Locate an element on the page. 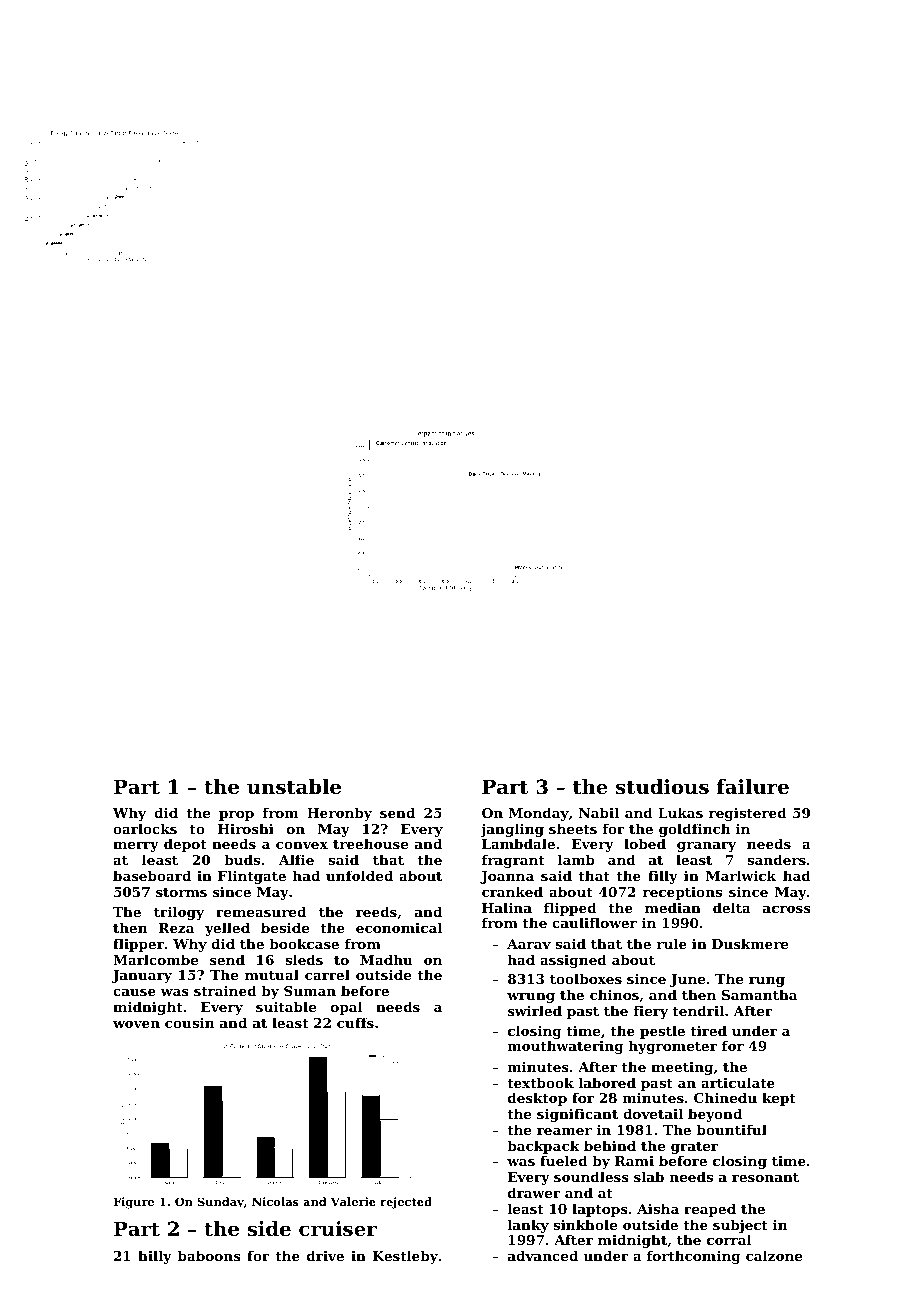 This page has height=1308, width=924. articulate is located at coordinates (738, 1082).
